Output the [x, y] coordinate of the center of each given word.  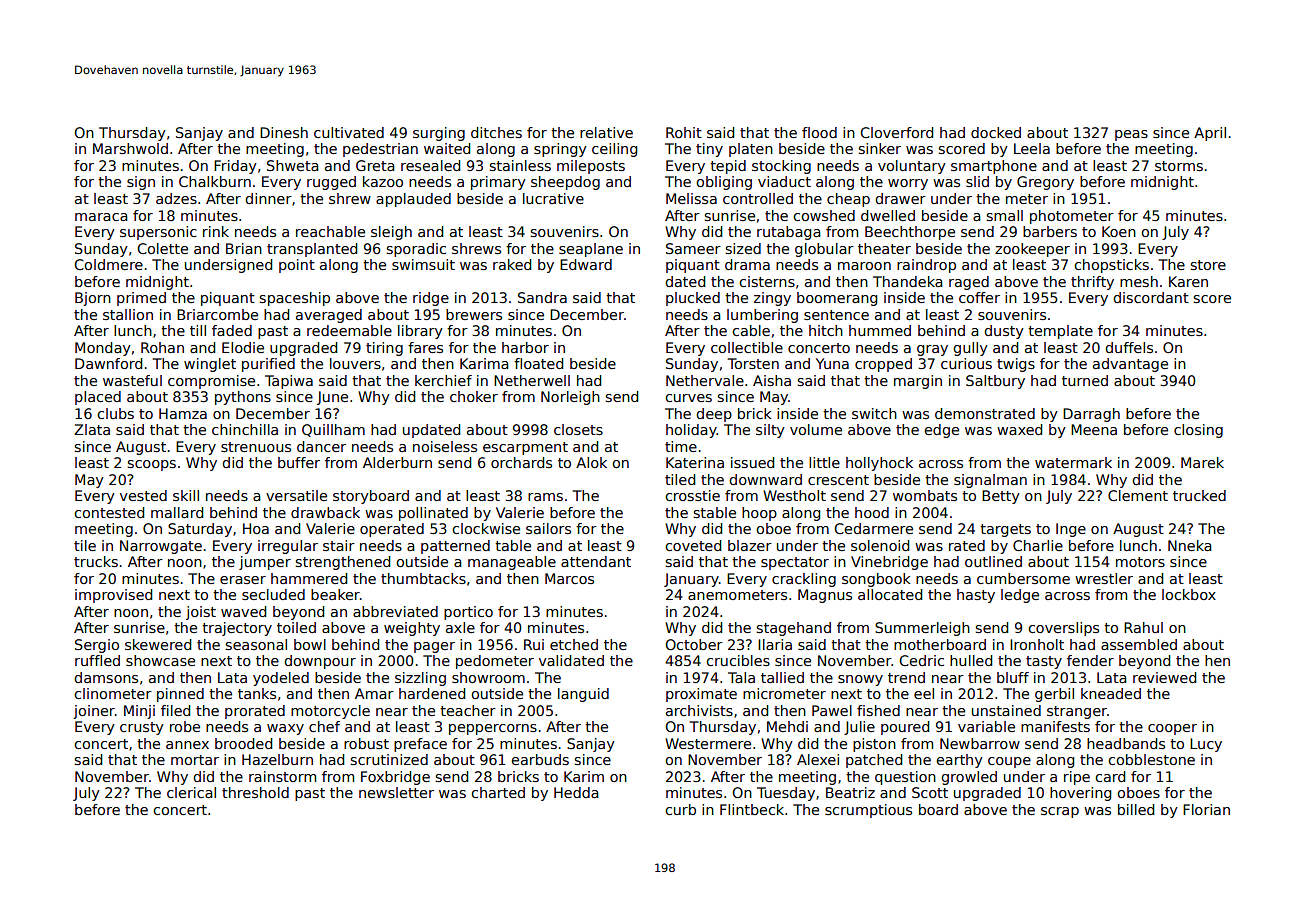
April [1210, 134]
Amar [374, 693]
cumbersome [1023, 578]
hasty [976, 596]
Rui [534, 644]
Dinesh [284, 132]
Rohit [684, 132]
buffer [299, 462]
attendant [596, 561]
